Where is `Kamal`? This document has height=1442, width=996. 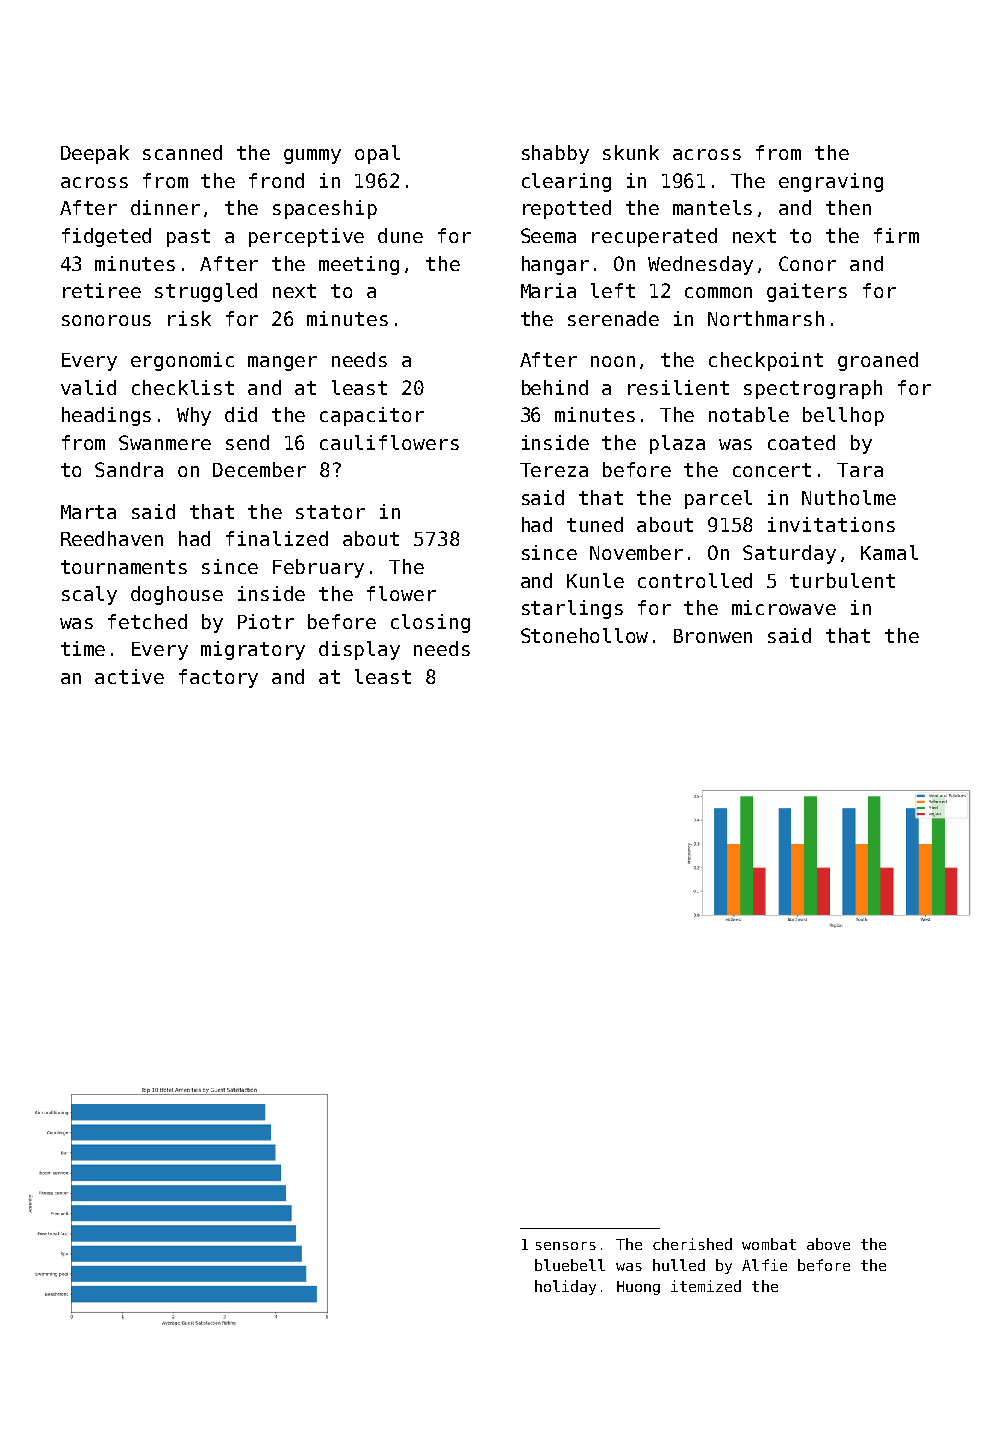 Kamal is located at coordinates (889, 552).
